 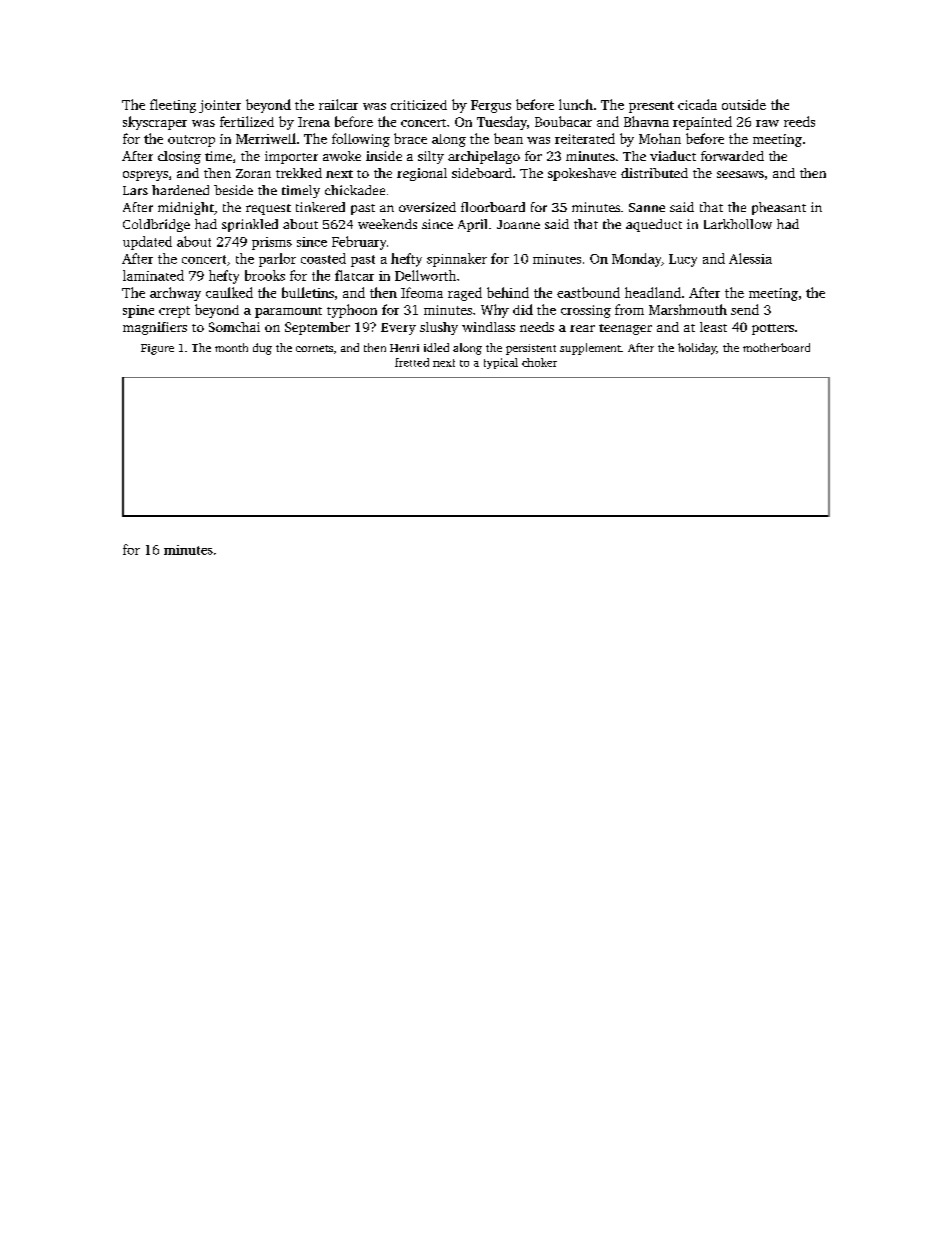 What do you see at coordinates (157, 349) in the image?
I see `Figure` at bounding box center [157, 349].
